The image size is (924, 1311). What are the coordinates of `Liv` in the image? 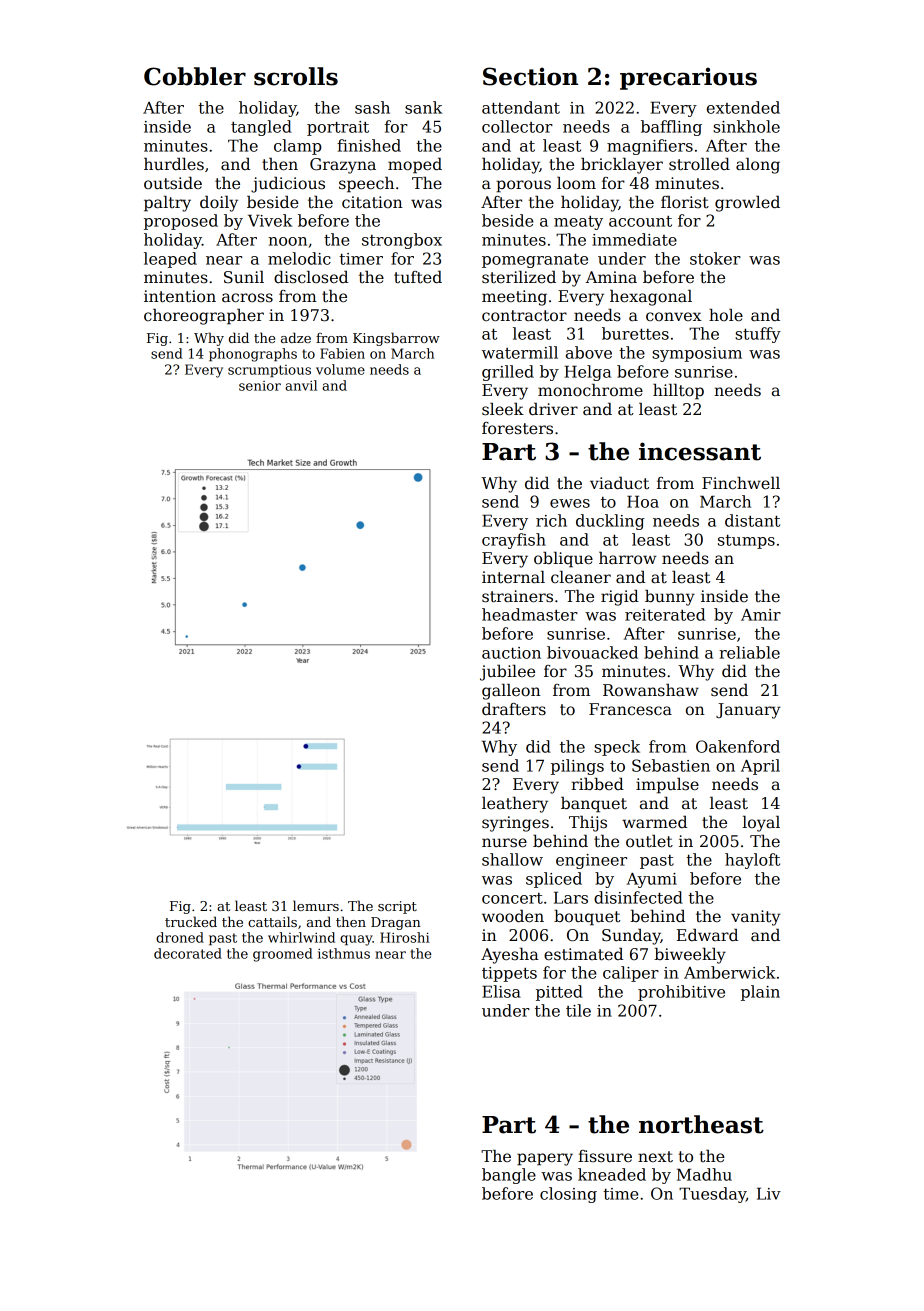 It's located at (769, 1194).
